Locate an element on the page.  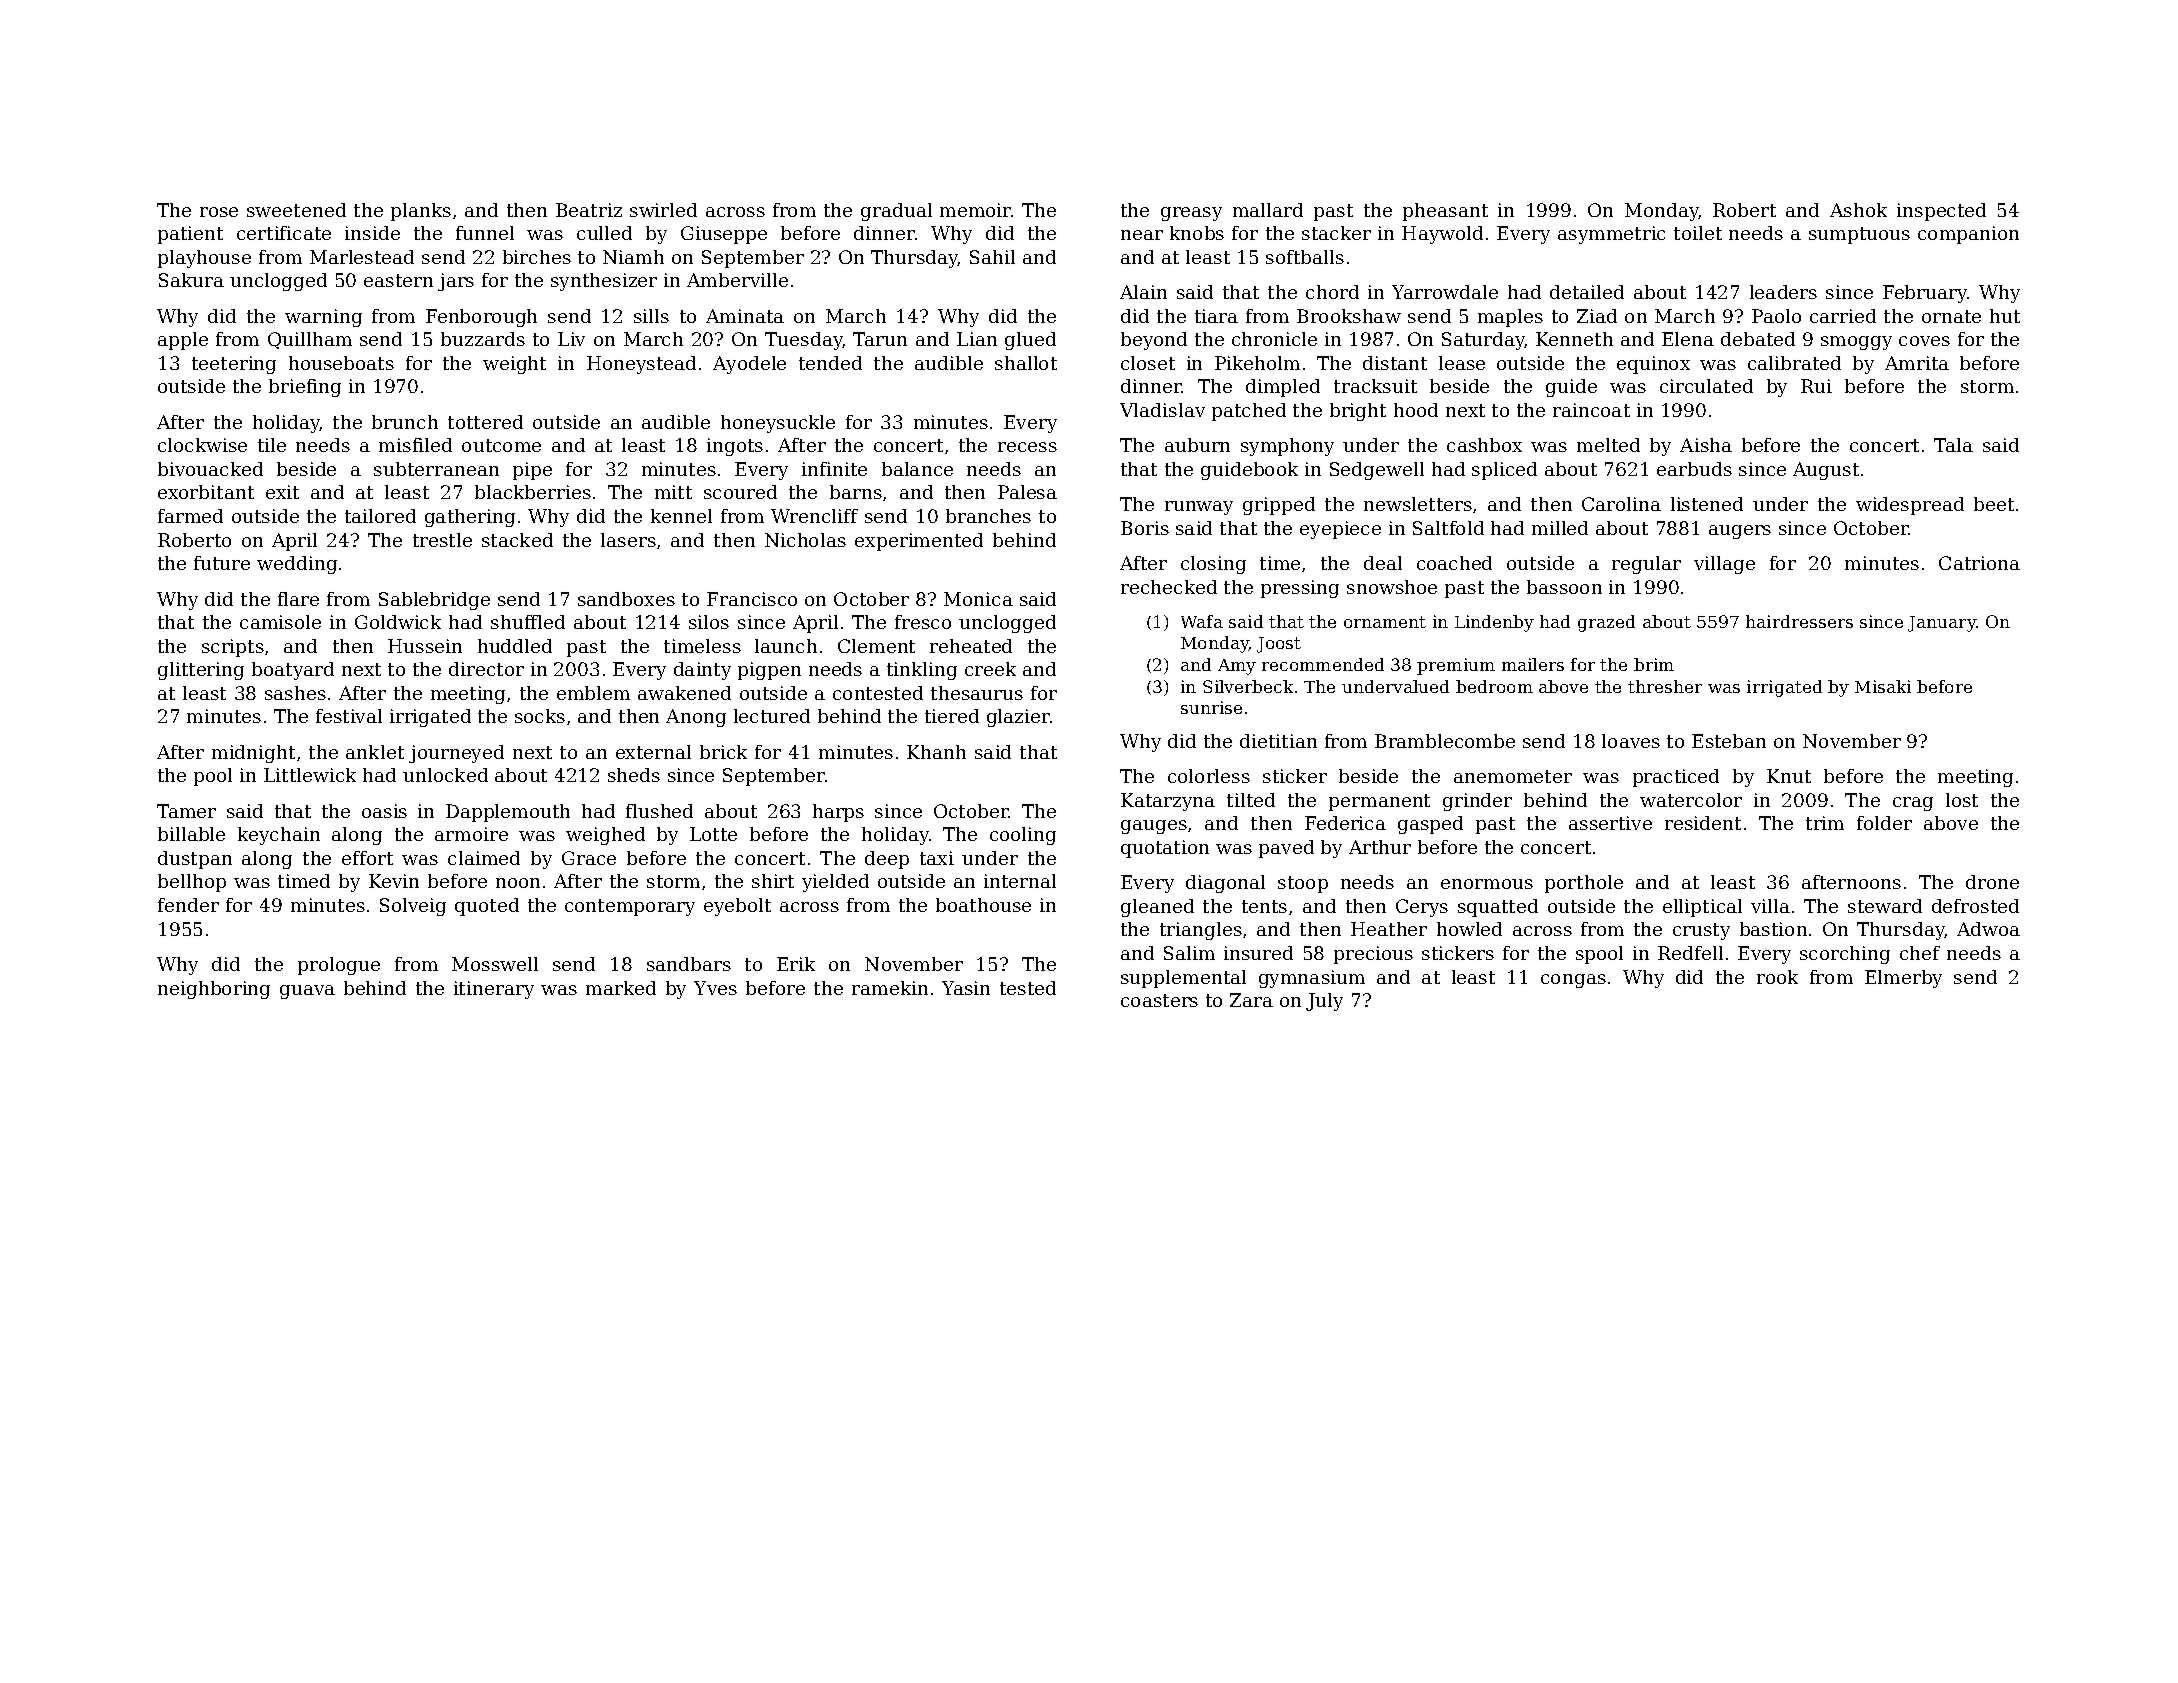
July is located at coordinates (1324, 1002).
